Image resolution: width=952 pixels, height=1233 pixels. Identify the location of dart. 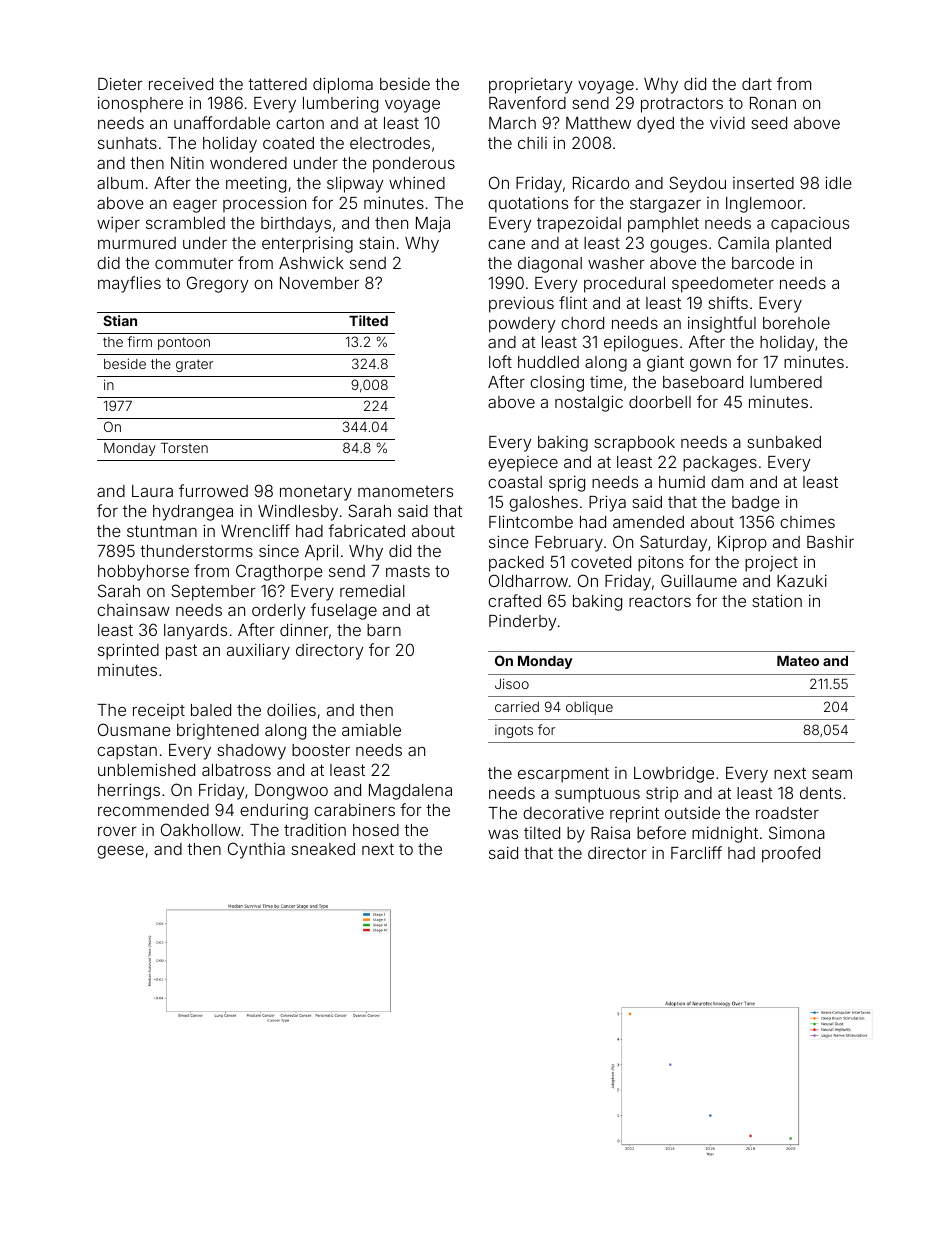
(757, 84).
